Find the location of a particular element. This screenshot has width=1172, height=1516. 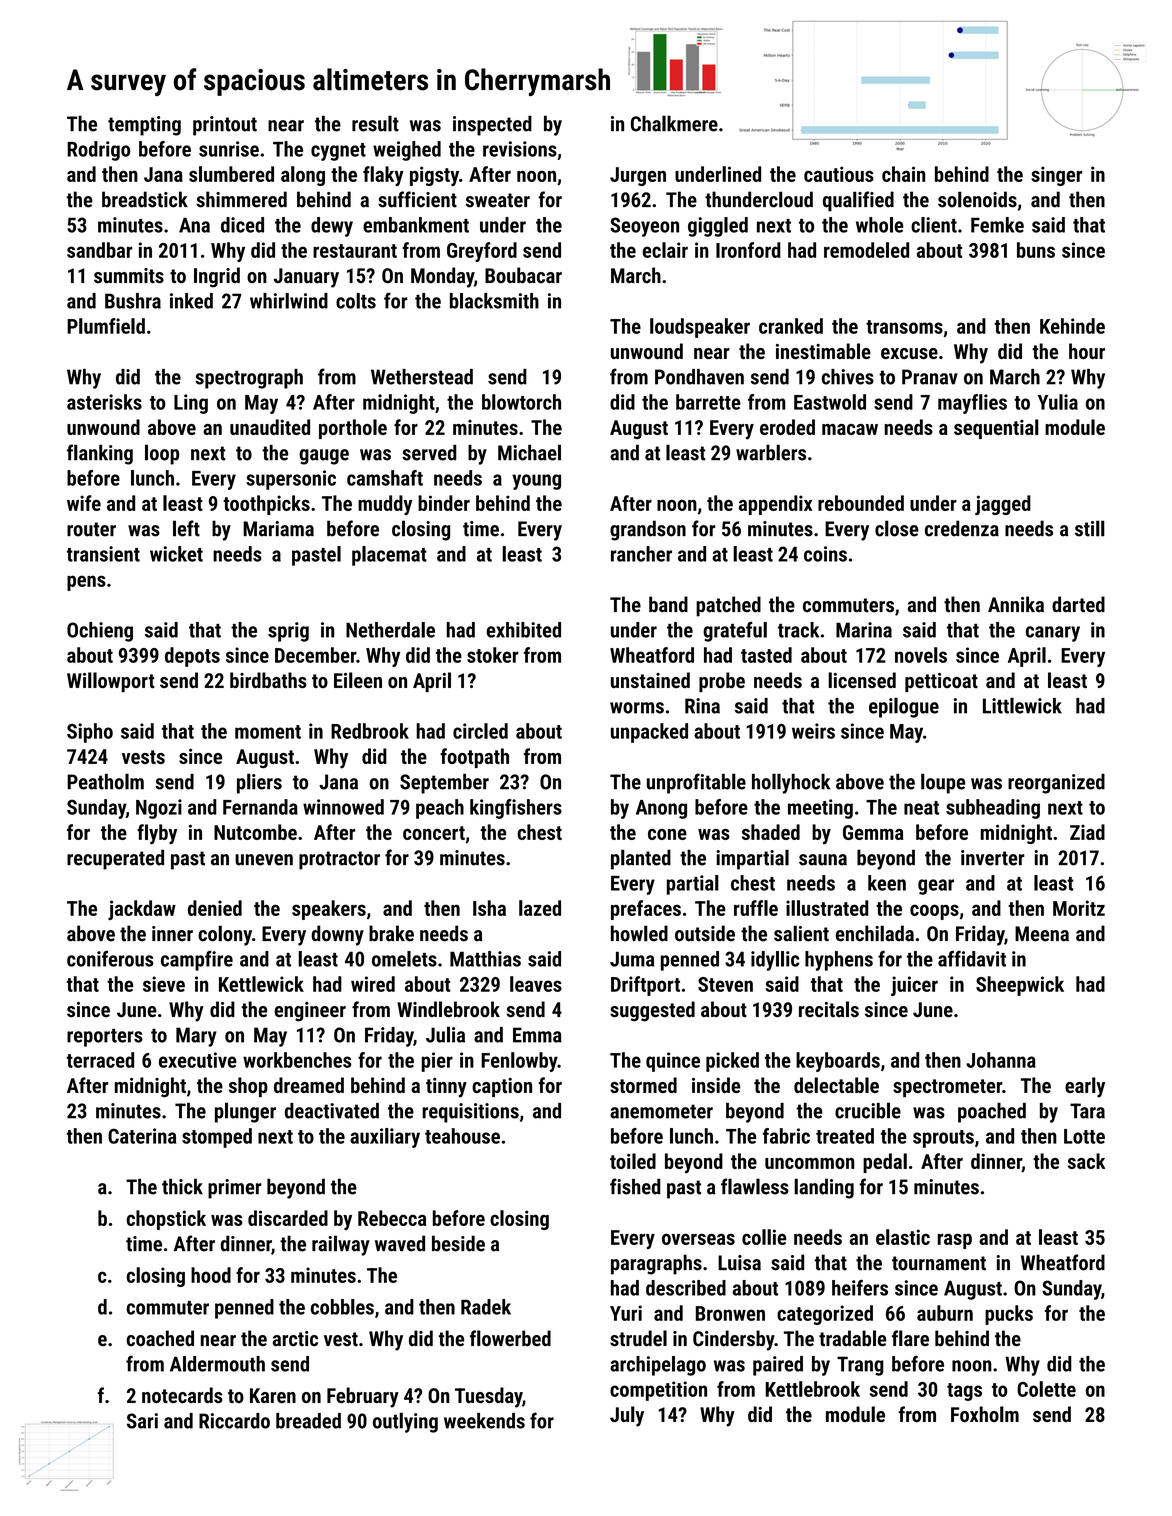

chain is located at coordinates (903, 174).
